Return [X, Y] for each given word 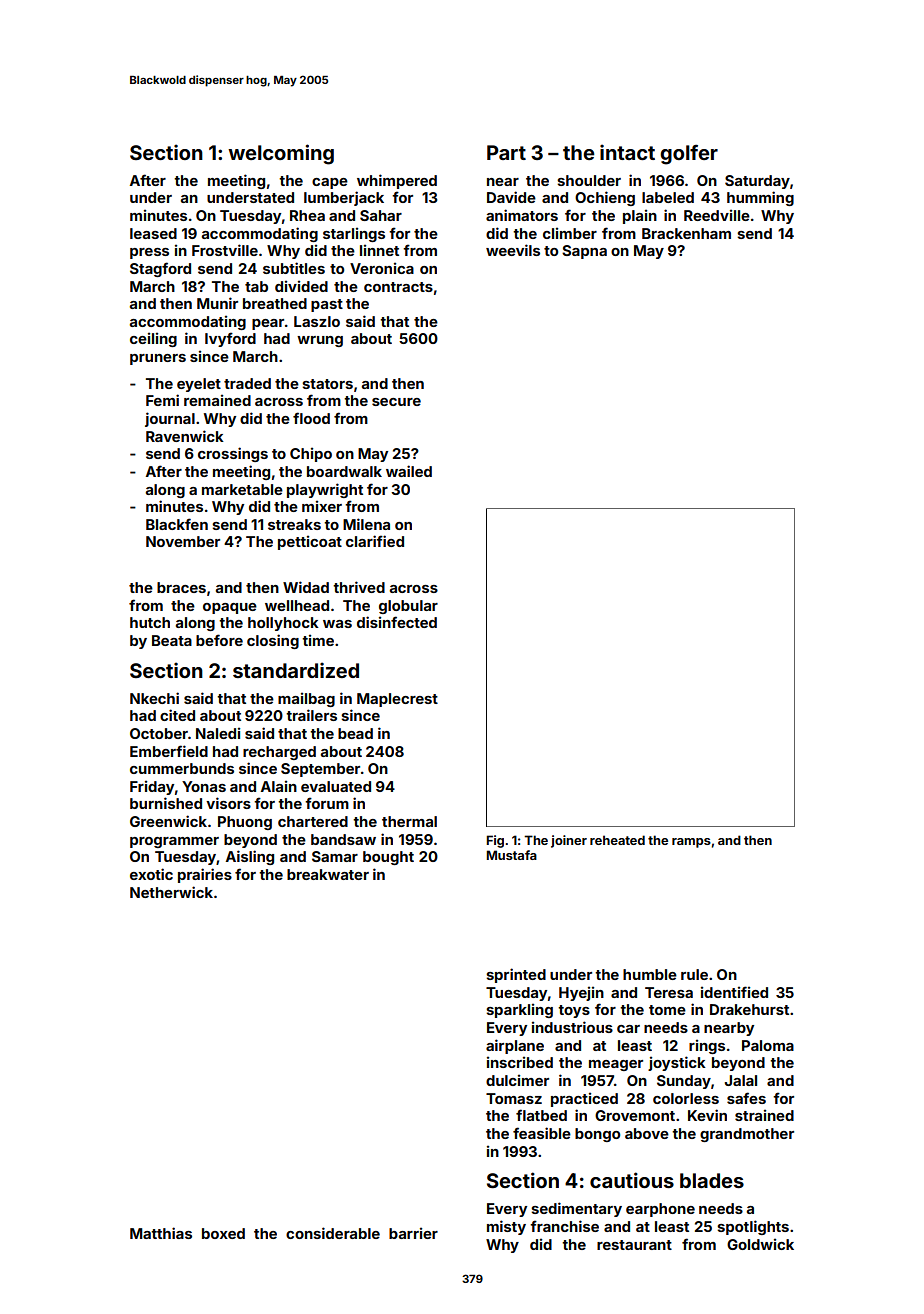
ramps [691, 843]
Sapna [584, 252]
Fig [495, 841]
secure [396, 402]
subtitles [294, 268]
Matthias [161, 1233]
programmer [174, 842]
